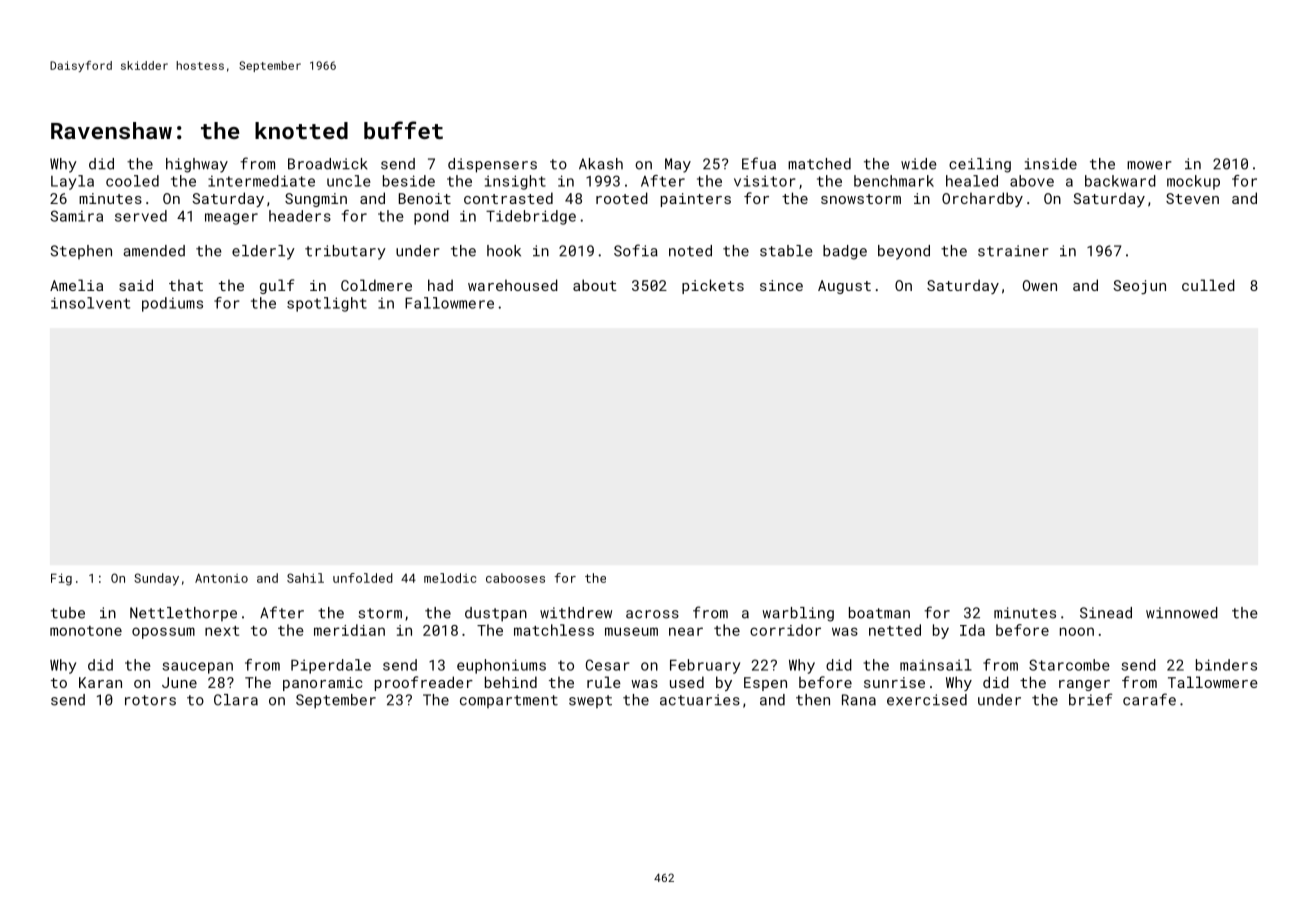 The height and width of the screenshot is (924, 1308). I want to click on podiums, so click(172, 304).
